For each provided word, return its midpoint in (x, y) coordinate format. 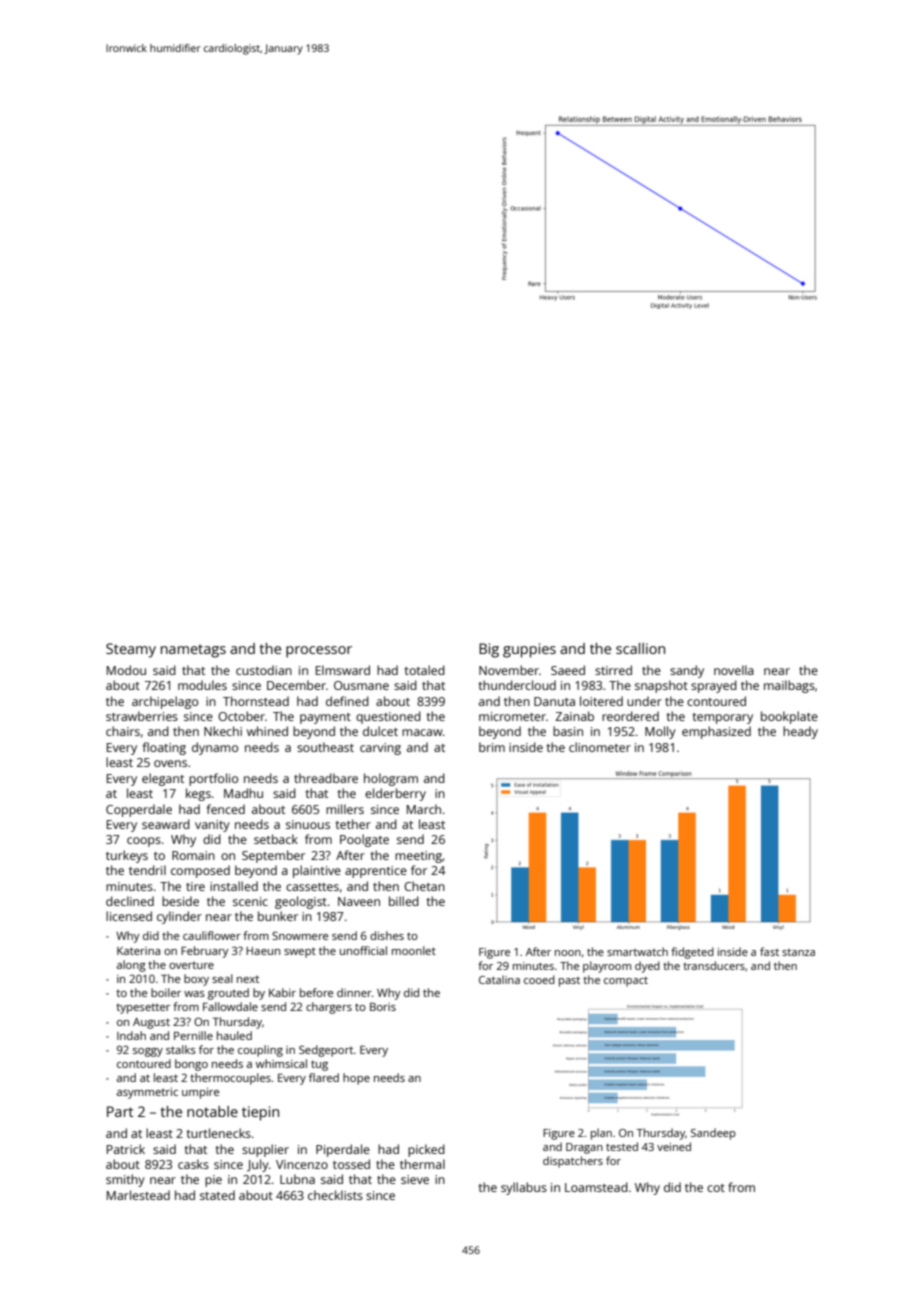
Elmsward (343, 670)
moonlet (414, 950)
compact (626, 982)
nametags (193, 651)
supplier (265, 1150)
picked (426, 1150)
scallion (640, 648)
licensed (129, 916)
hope (356, 1079)
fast (769, 951)
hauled (234, 1035)
